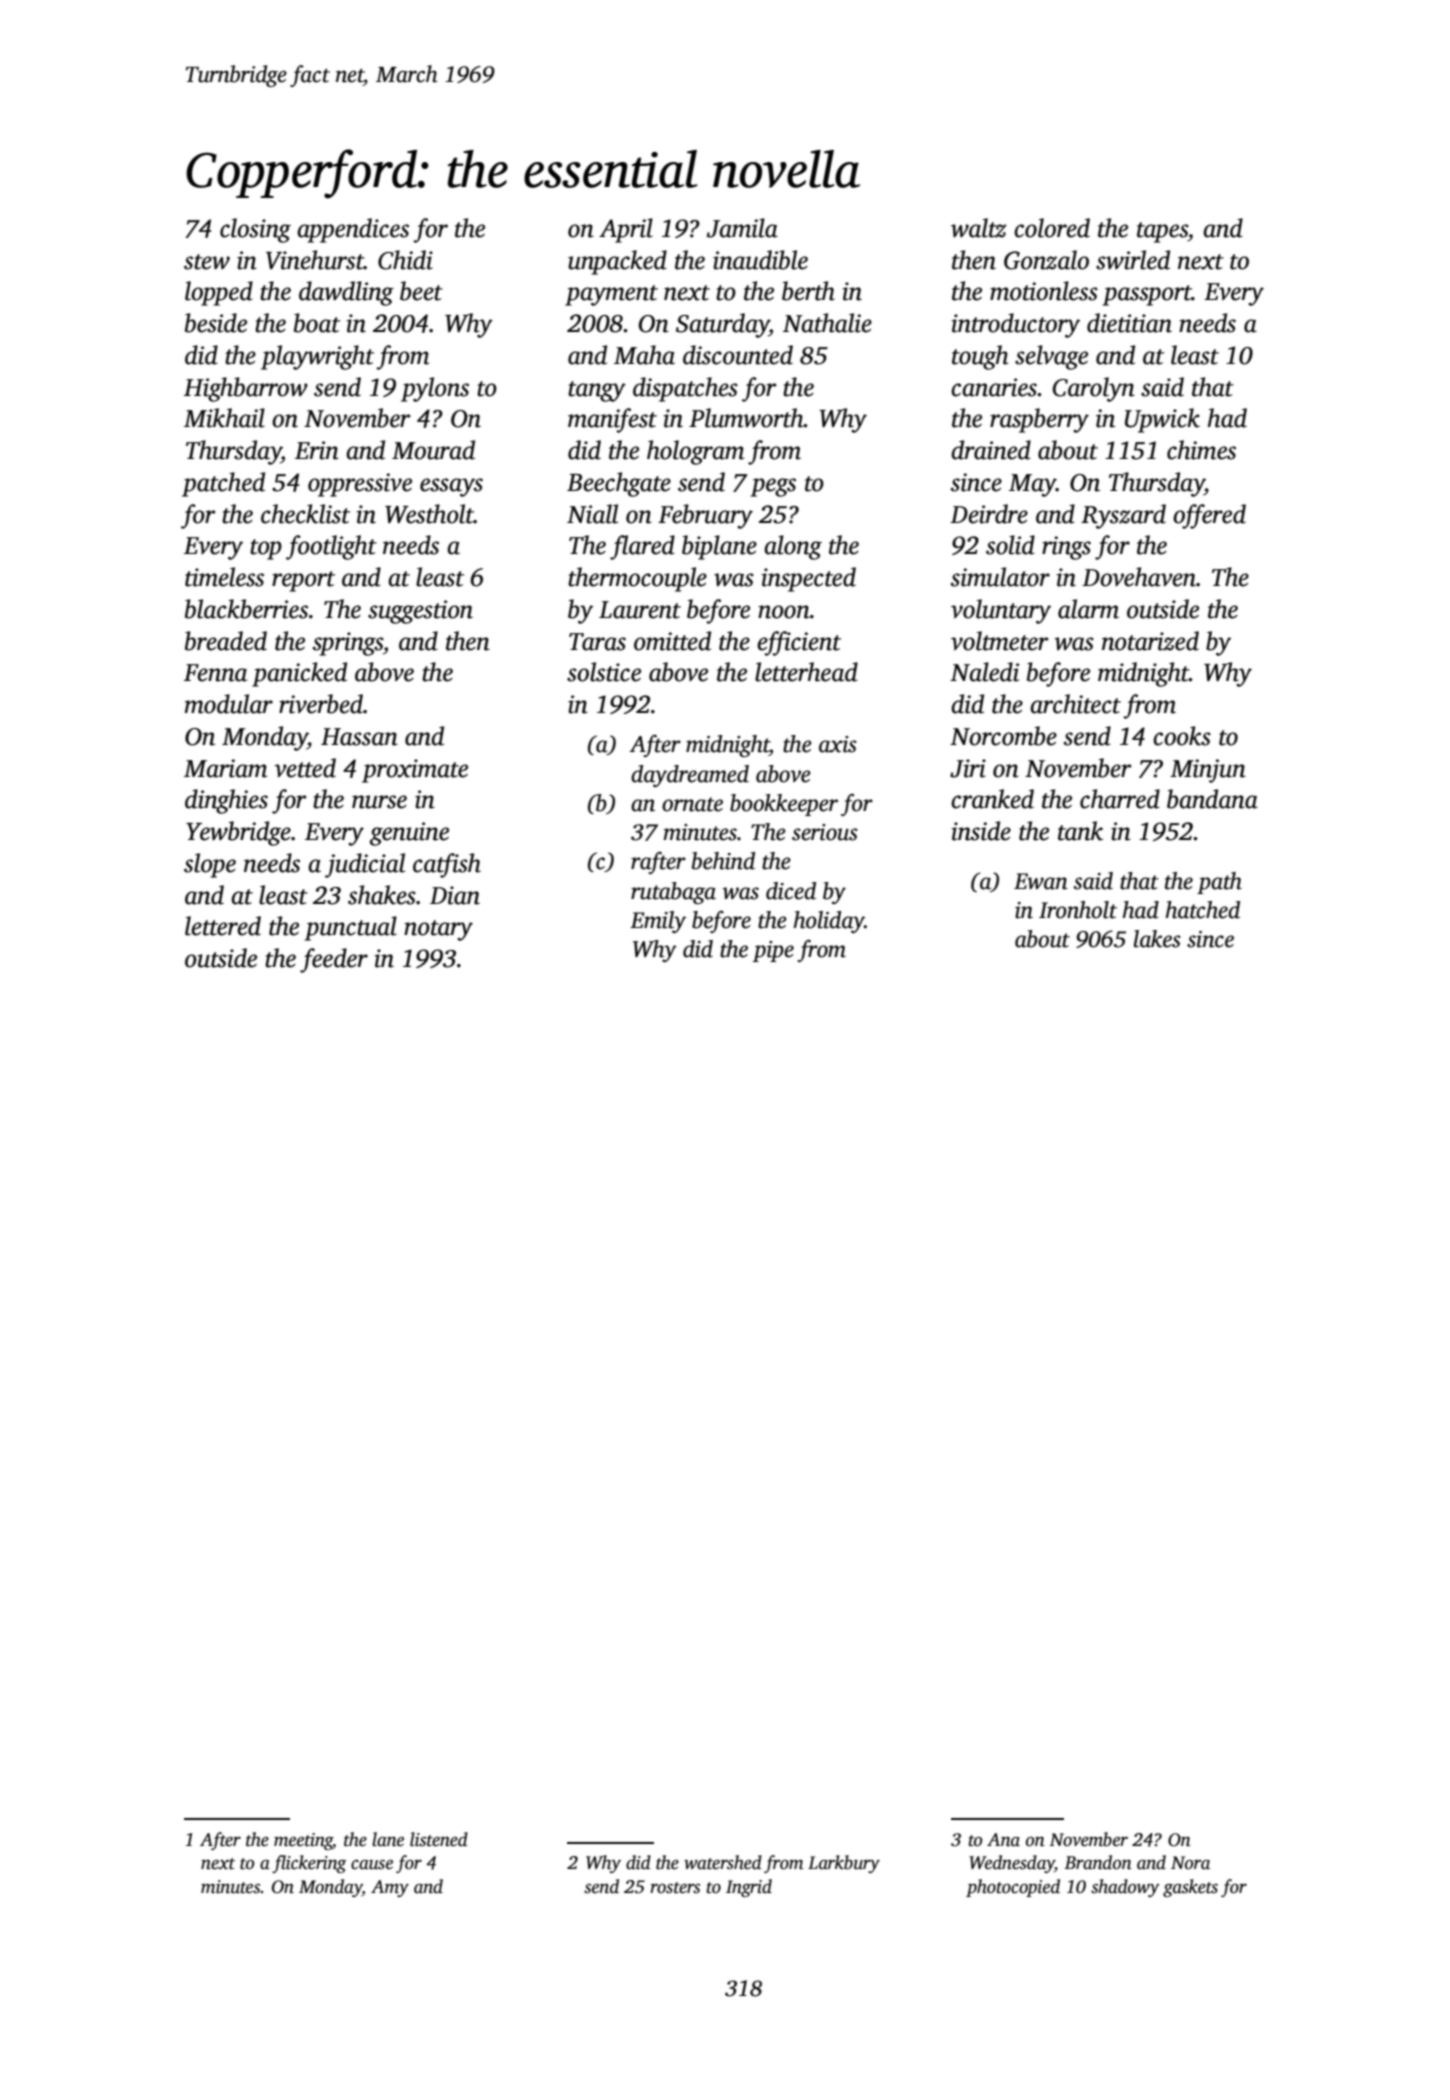 The height and width of the document is (2100, 1450). I want to click on hatched, so click(1203, 910).
